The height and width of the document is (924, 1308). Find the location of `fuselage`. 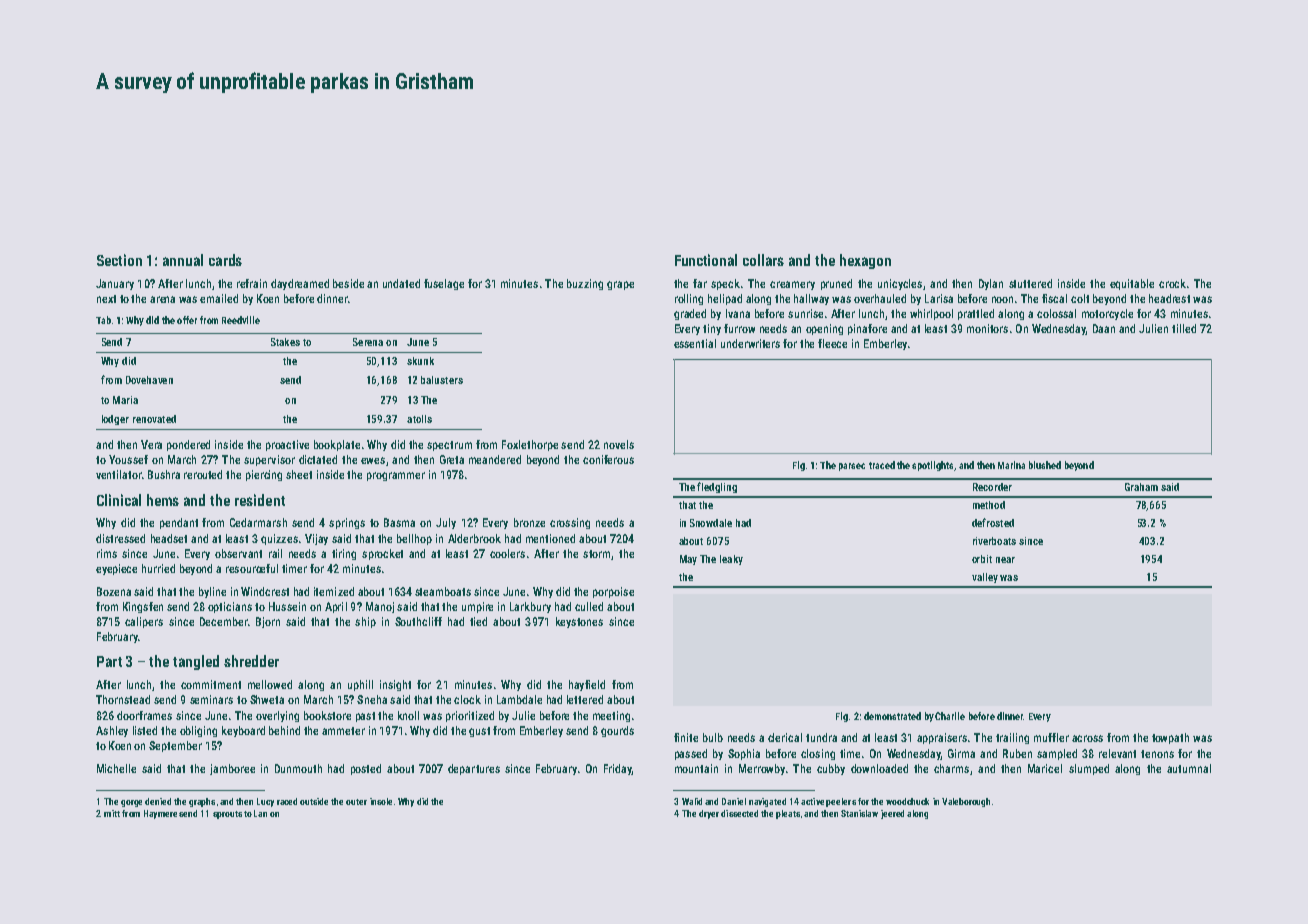

fuselage is located at coordinates (444, 284).
